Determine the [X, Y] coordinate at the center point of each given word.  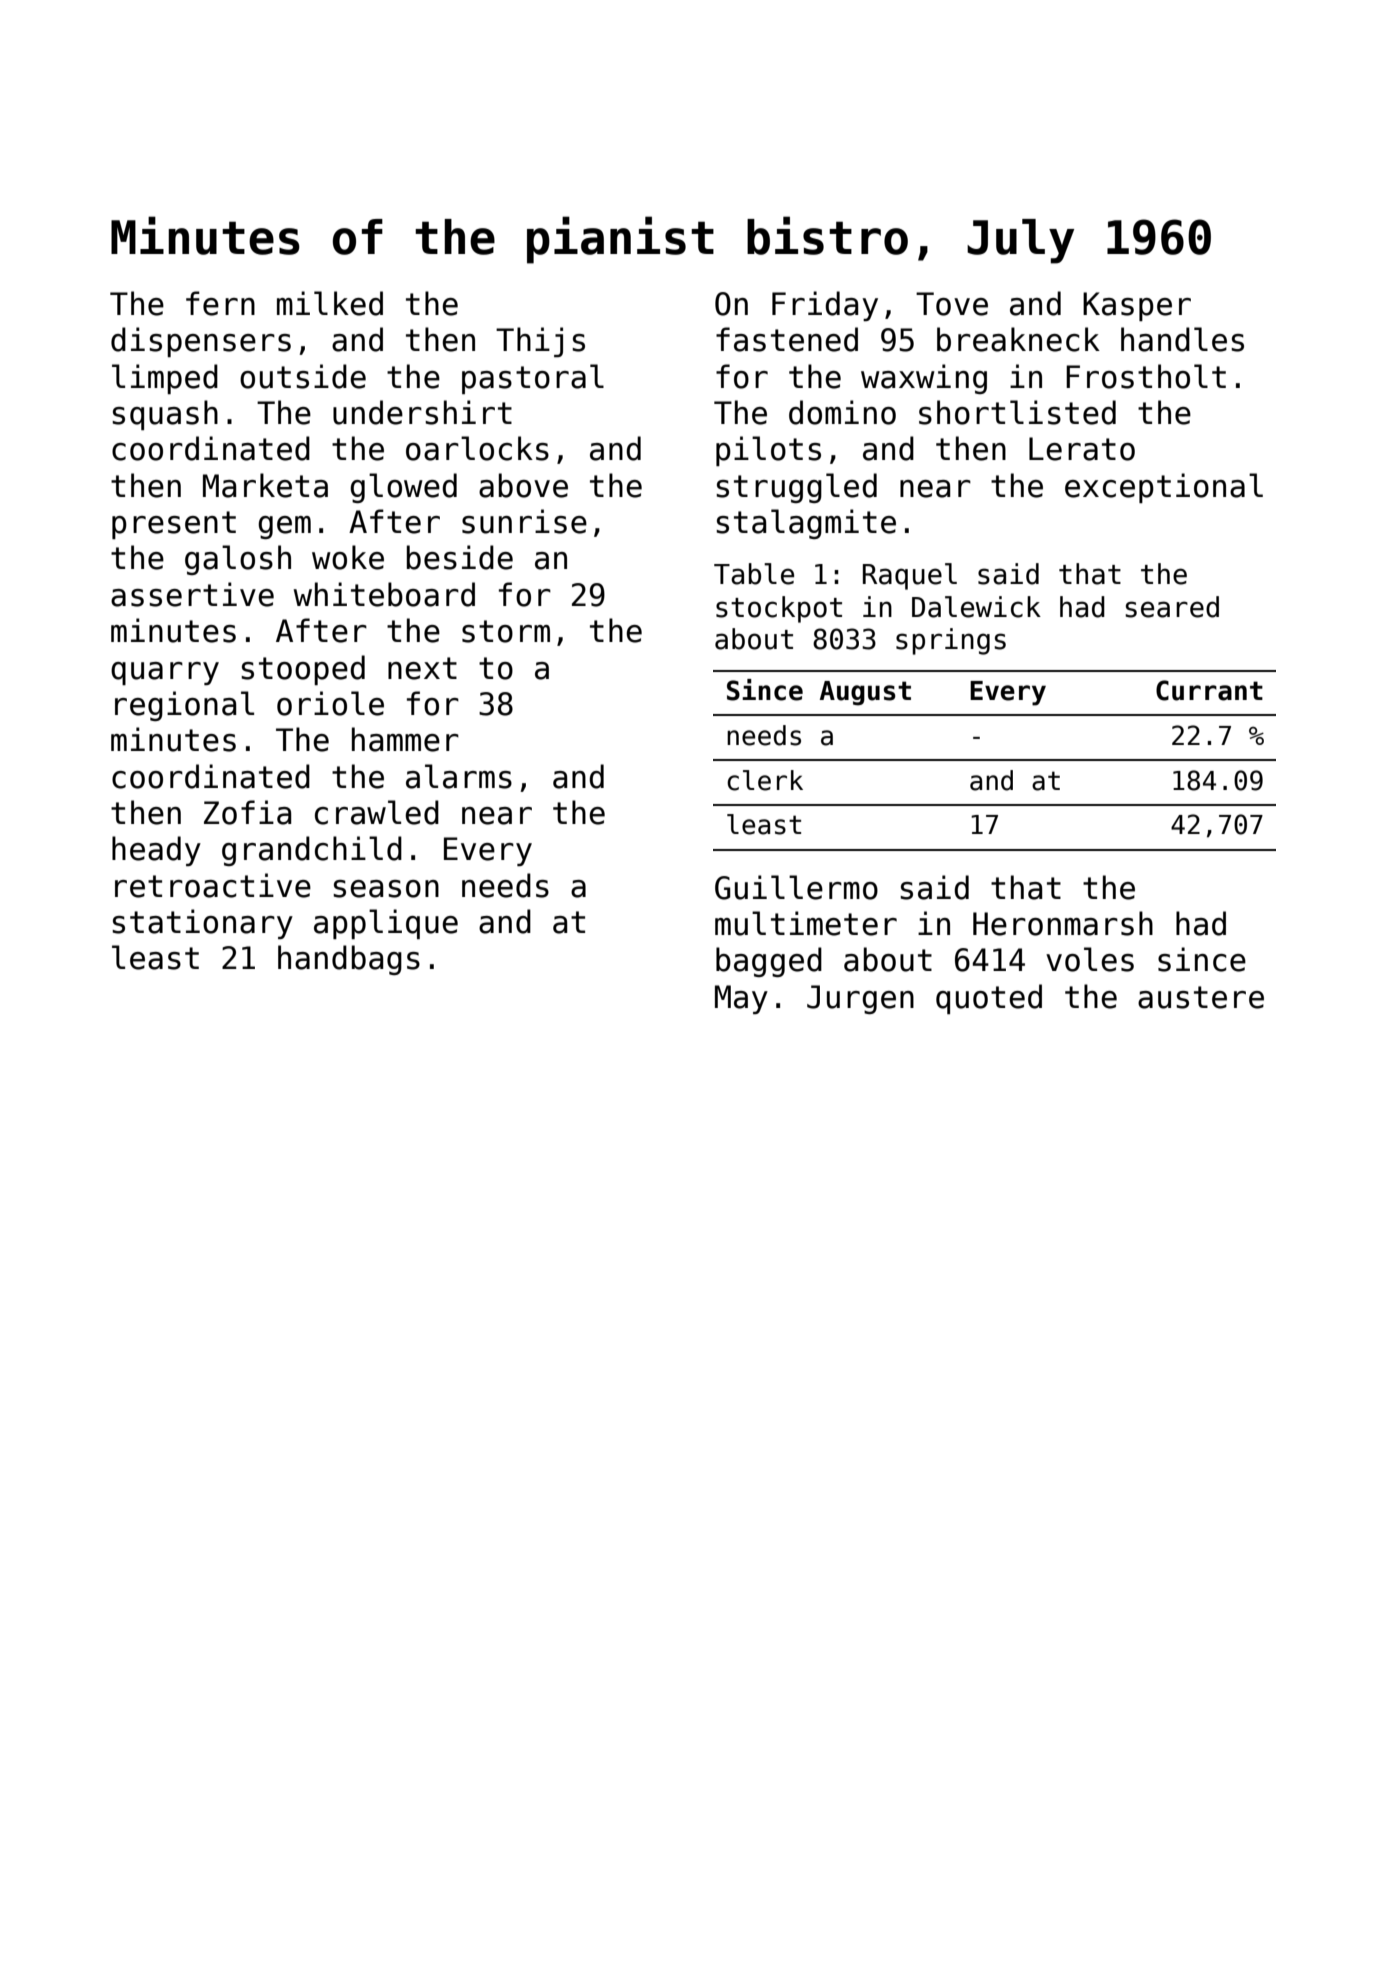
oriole [330, 703]
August [865, 693]
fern [220, 303]
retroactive [213, 885]
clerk [765, 780]
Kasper [1137, 306]
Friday [825, 306]
